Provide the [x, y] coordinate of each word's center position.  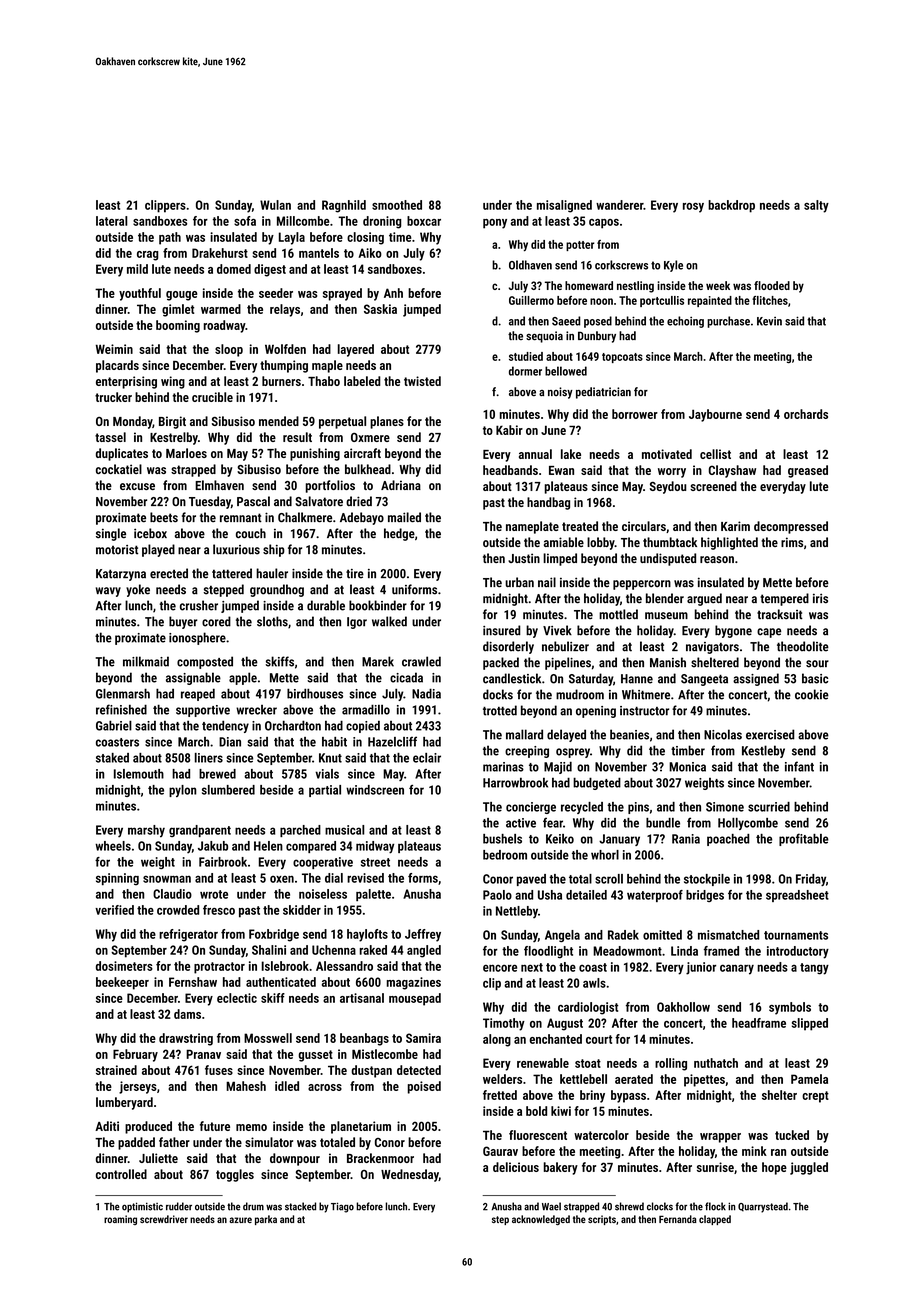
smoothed [397, 205]
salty [816, 206]
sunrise [715, 1167]
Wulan [275, 205]
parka [266, 1220]
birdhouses [315, 693]
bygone [733, 631]
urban [519, 582]
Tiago [342, 1207]
